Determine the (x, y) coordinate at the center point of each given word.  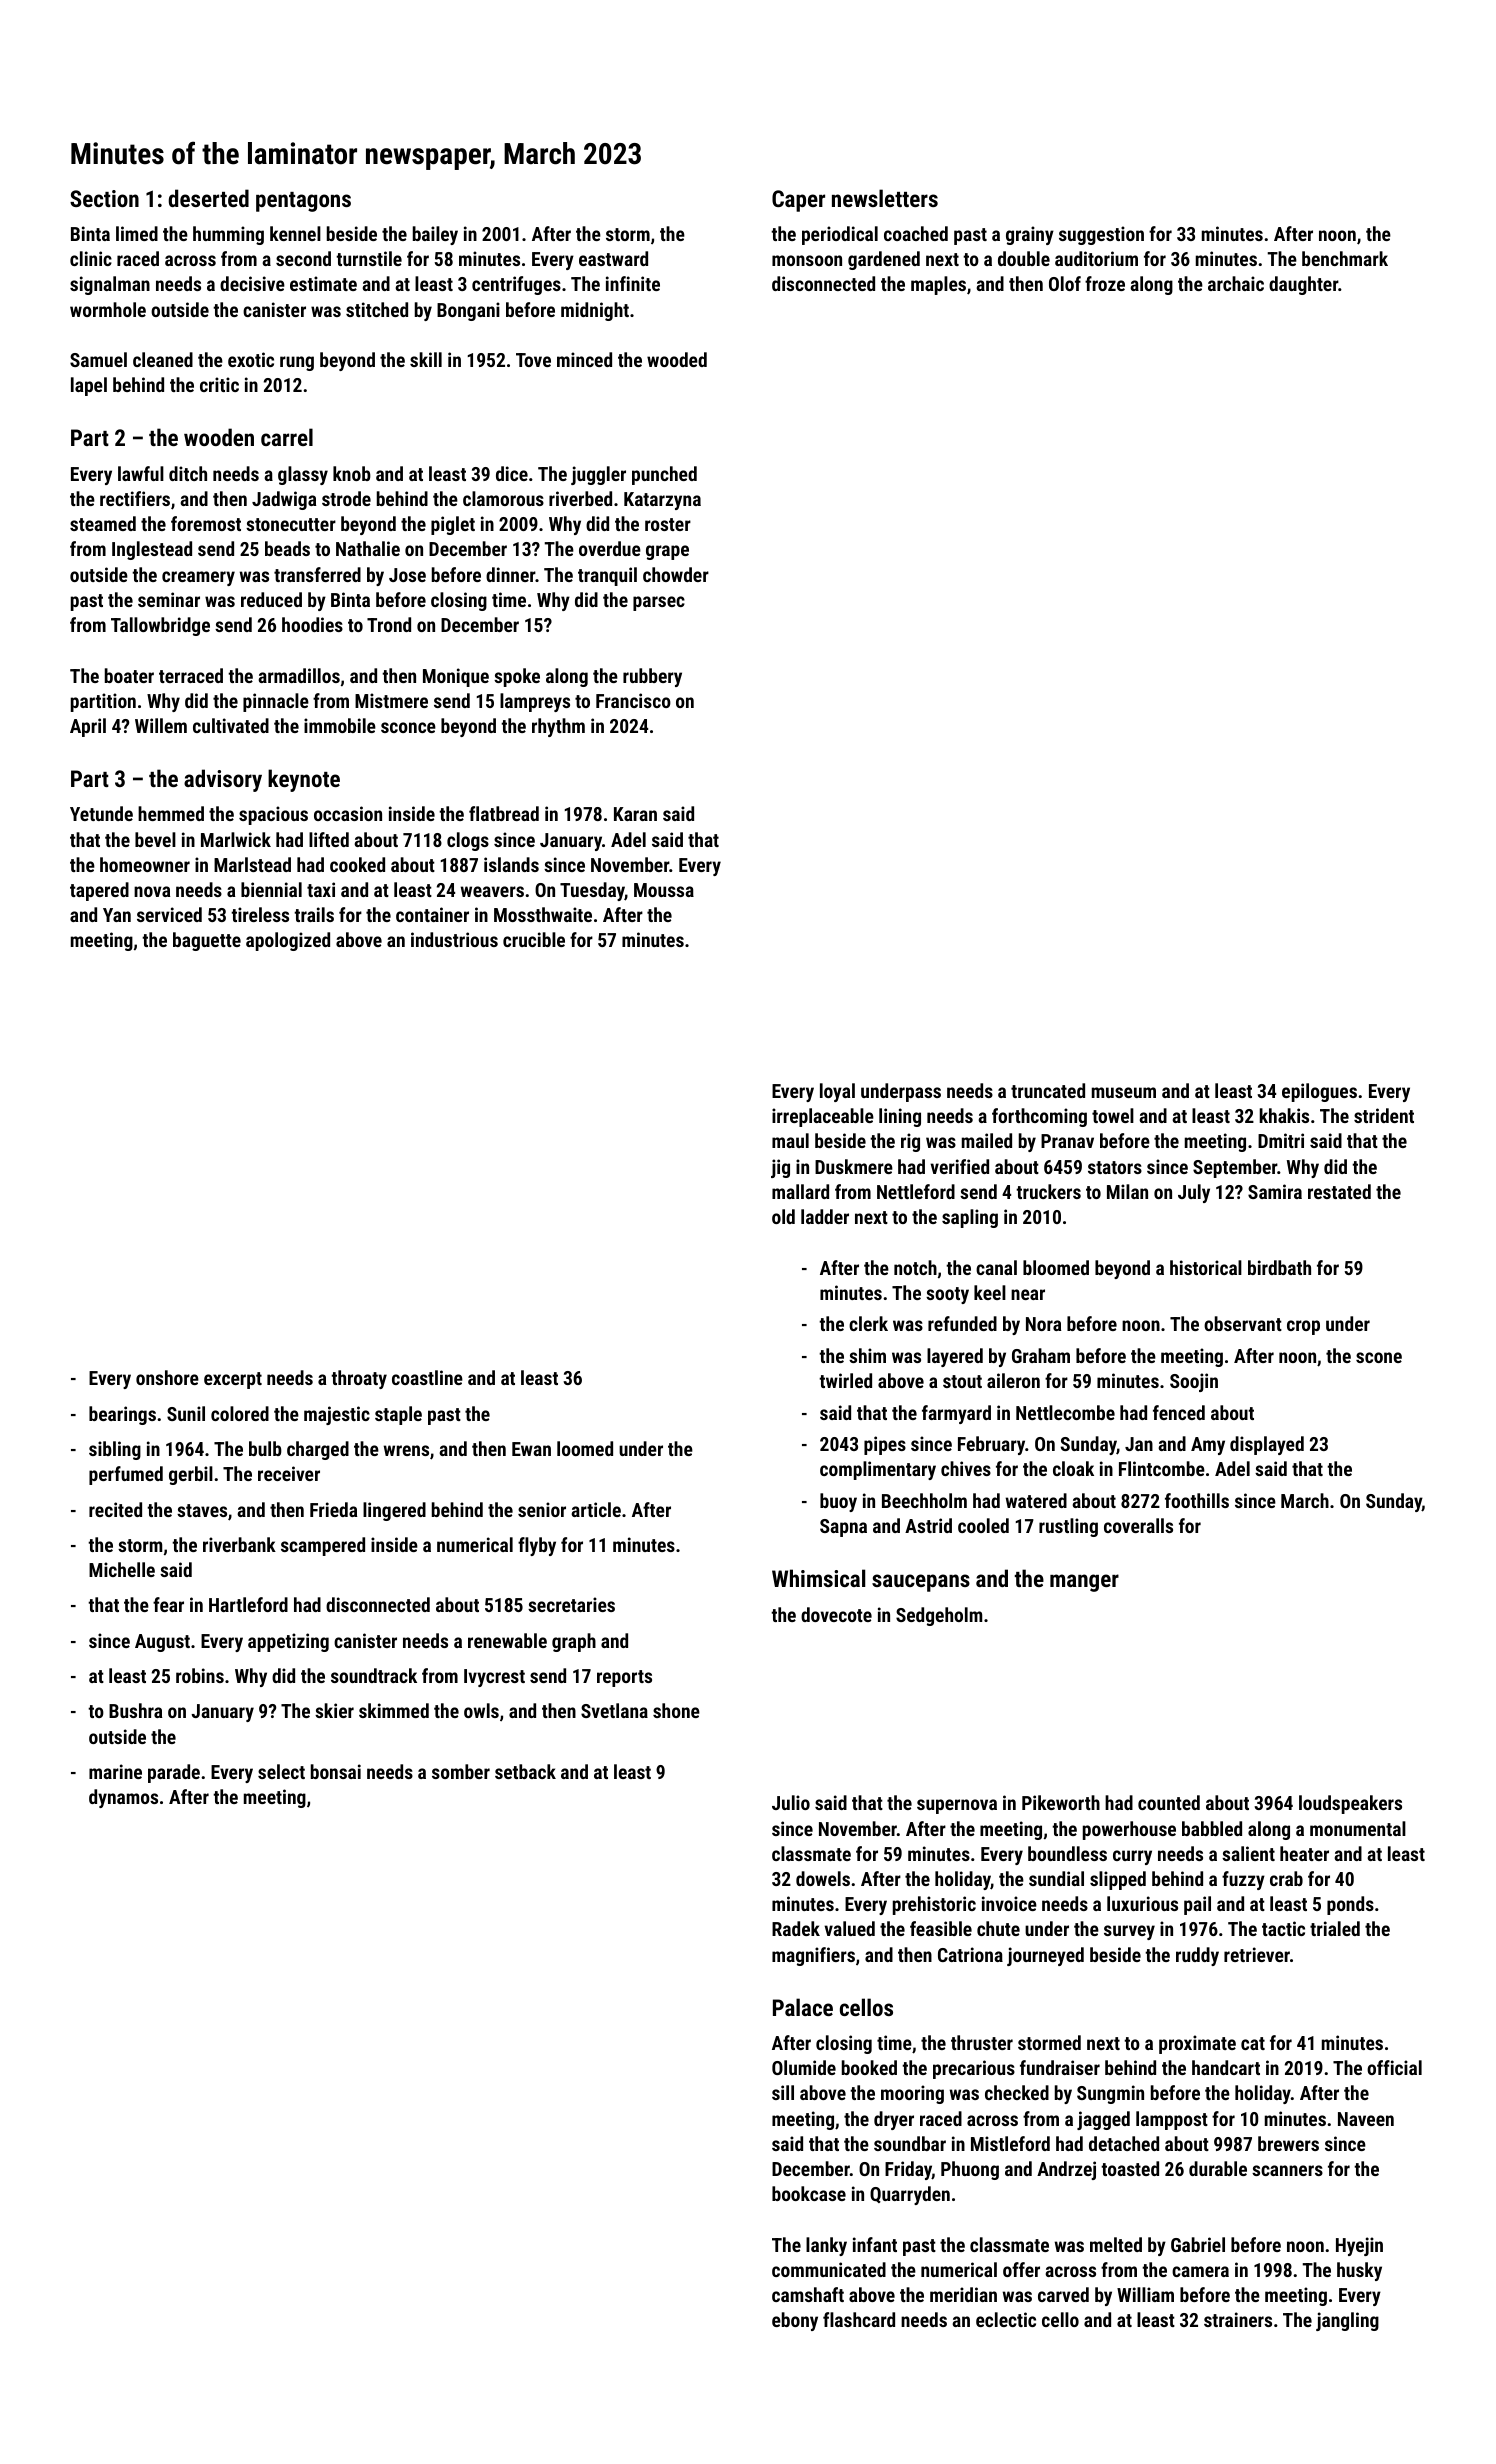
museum (1124, 1092)
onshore (167, 1377)
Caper (798, 201)
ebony (795, 2321)
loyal (837, 1092)
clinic (91, 258)
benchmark (1345, 258)
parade (174, 1773)
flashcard (859, 2319)
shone (676, 1710)
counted (1169, 1802)
